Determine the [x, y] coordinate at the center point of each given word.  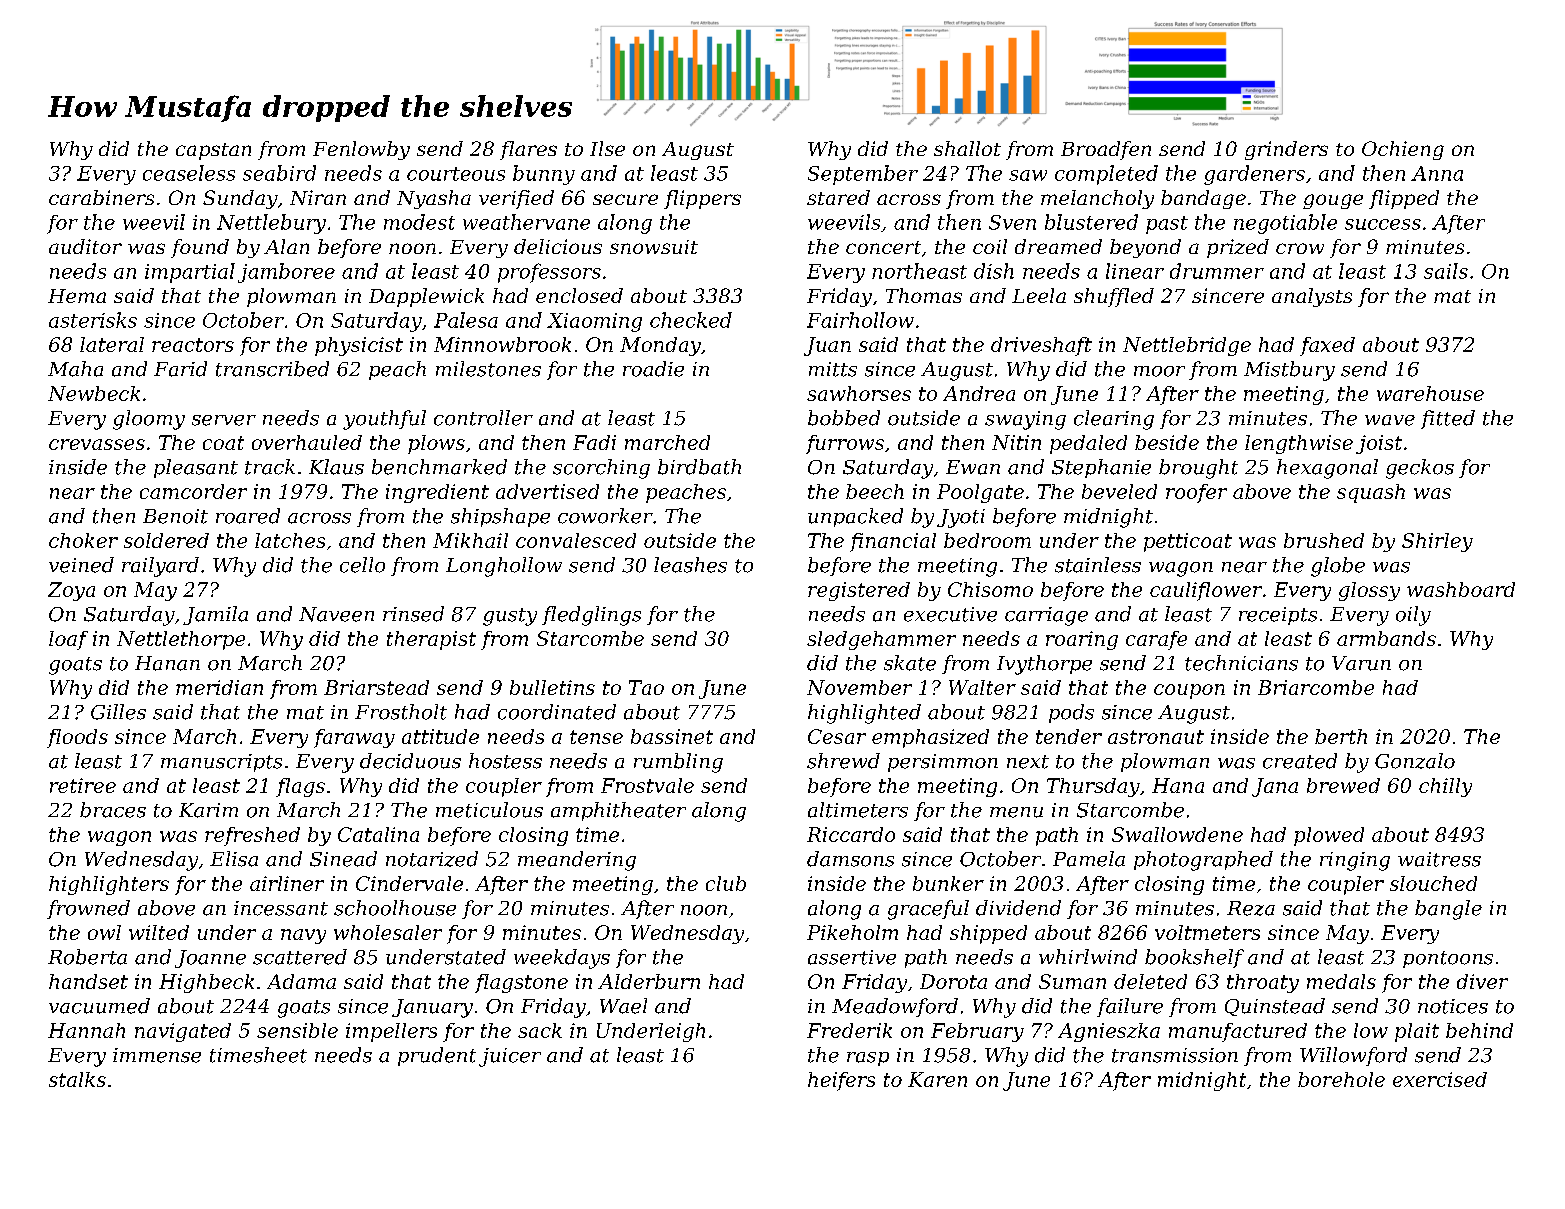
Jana [1275, 787]
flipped [1404, 199]
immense [157, 1055]
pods [1071, 713]
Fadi [594, 442]
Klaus [336, 467]
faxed [1327, 346]
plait [1417, 1032]
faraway [354, 738]
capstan [213, 151]
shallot [967, 148]
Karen [937, 1079]
